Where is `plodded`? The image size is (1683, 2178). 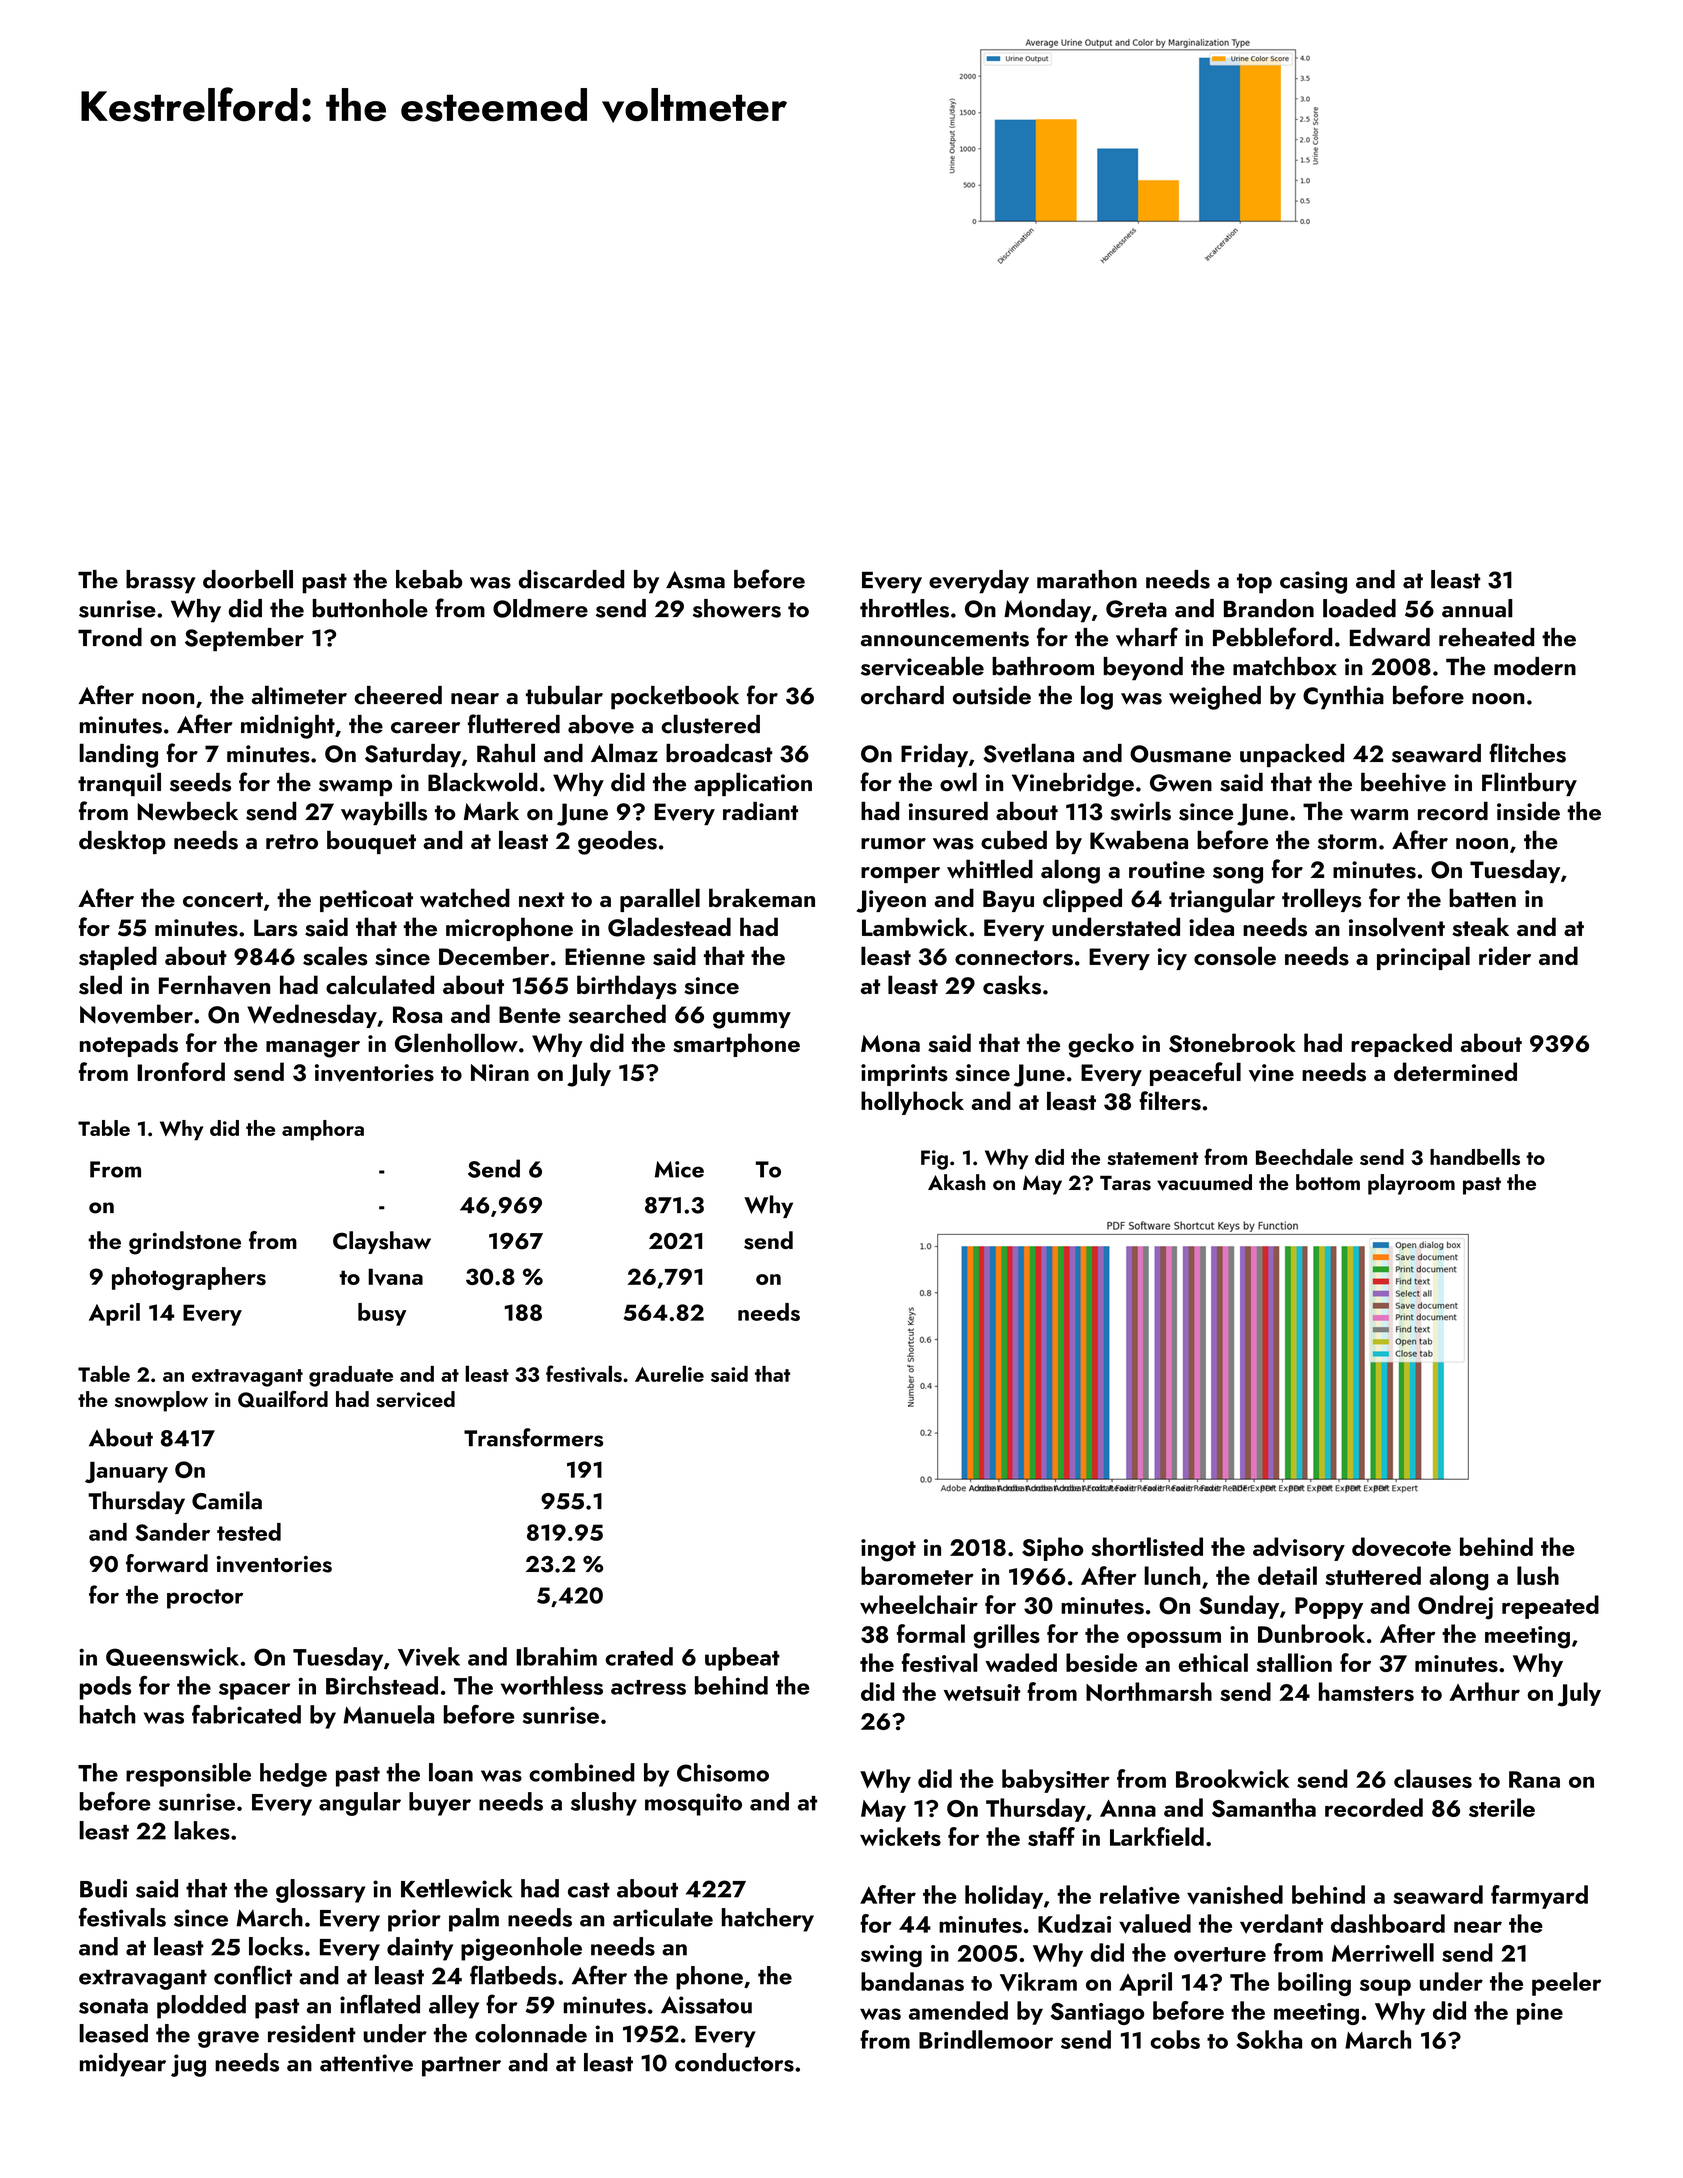 plodded is located at coordinates (201, 2007).
